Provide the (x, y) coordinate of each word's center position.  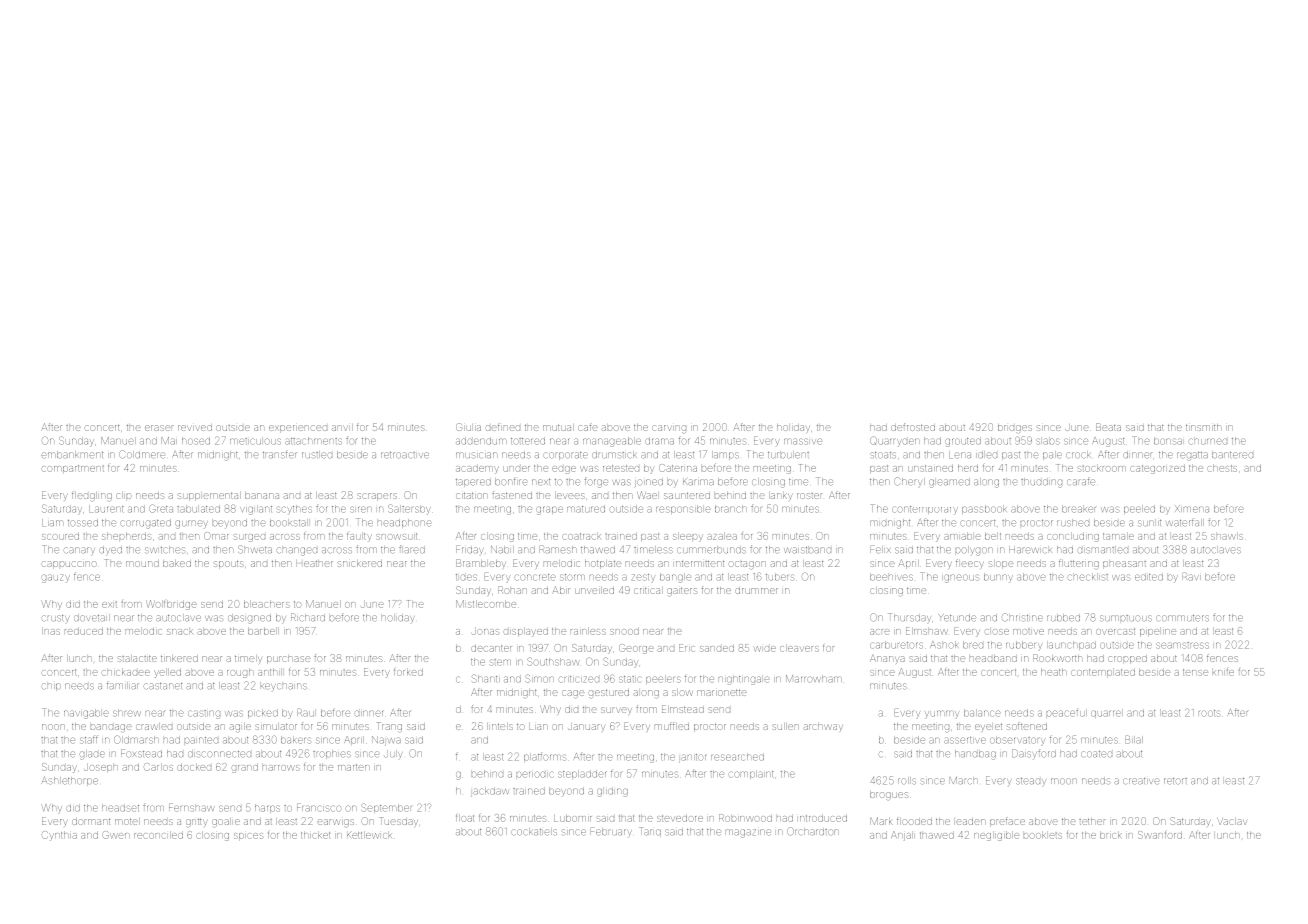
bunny (998, 578)
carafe (1081, 482)
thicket (315, 835)
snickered (360, 563)
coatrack (582, 536)
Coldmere (142, 454)
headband (993, 658)
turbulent (788, 454)
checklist (1088, 577)
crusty (56, 618)
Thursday (910, 618)
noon (53, 727)
